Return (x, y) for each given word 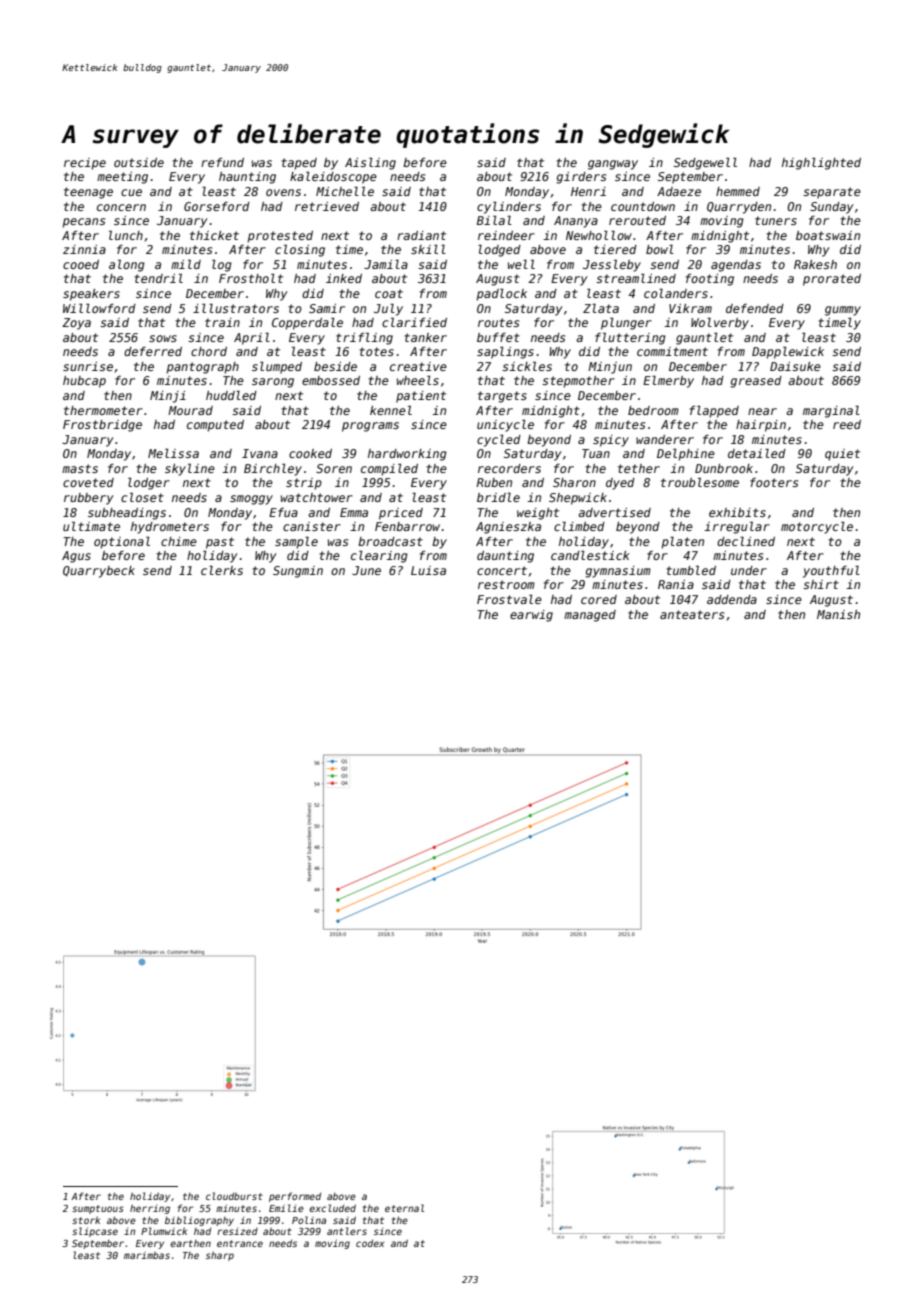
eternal (404, 1208)
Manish (838, 614)
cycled (499, 440)
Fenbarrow (407, 526)
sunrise (88, 366)
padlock (501, 294)
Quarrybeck (99, 572)
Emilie (286, 1208)
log (222, 265)
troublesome (700, 482)
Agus (76, 557)
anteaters (692, 614)
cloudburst (234, 1196)
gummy (843, 311)
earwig (531, 616)
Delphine (686, 454)
